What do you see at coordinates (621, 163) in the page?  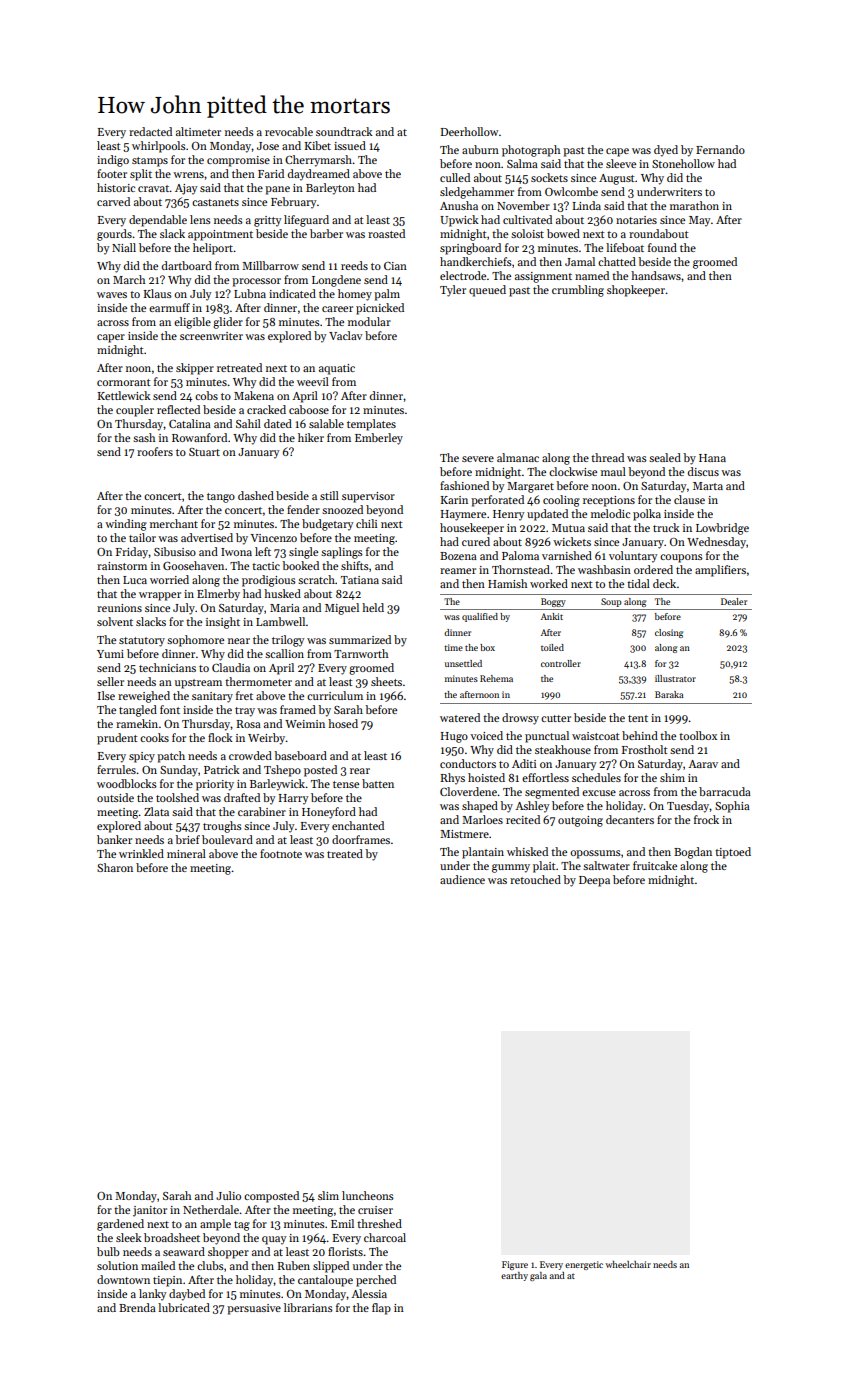 I see `sleeve` at bounding box center [621, 163].
